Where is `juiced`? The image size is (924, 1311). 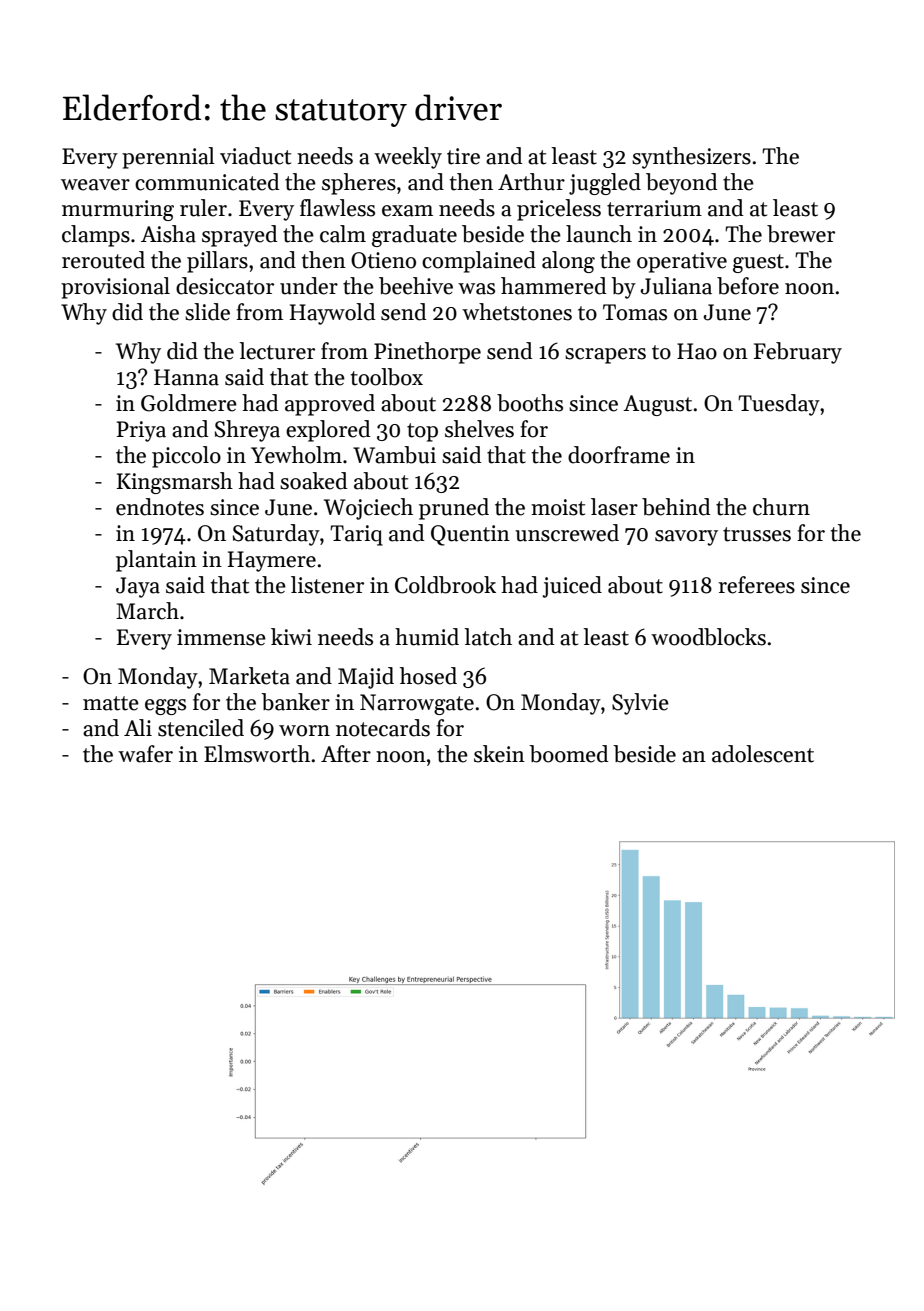
juiced is located at coordinates (572, 587).
